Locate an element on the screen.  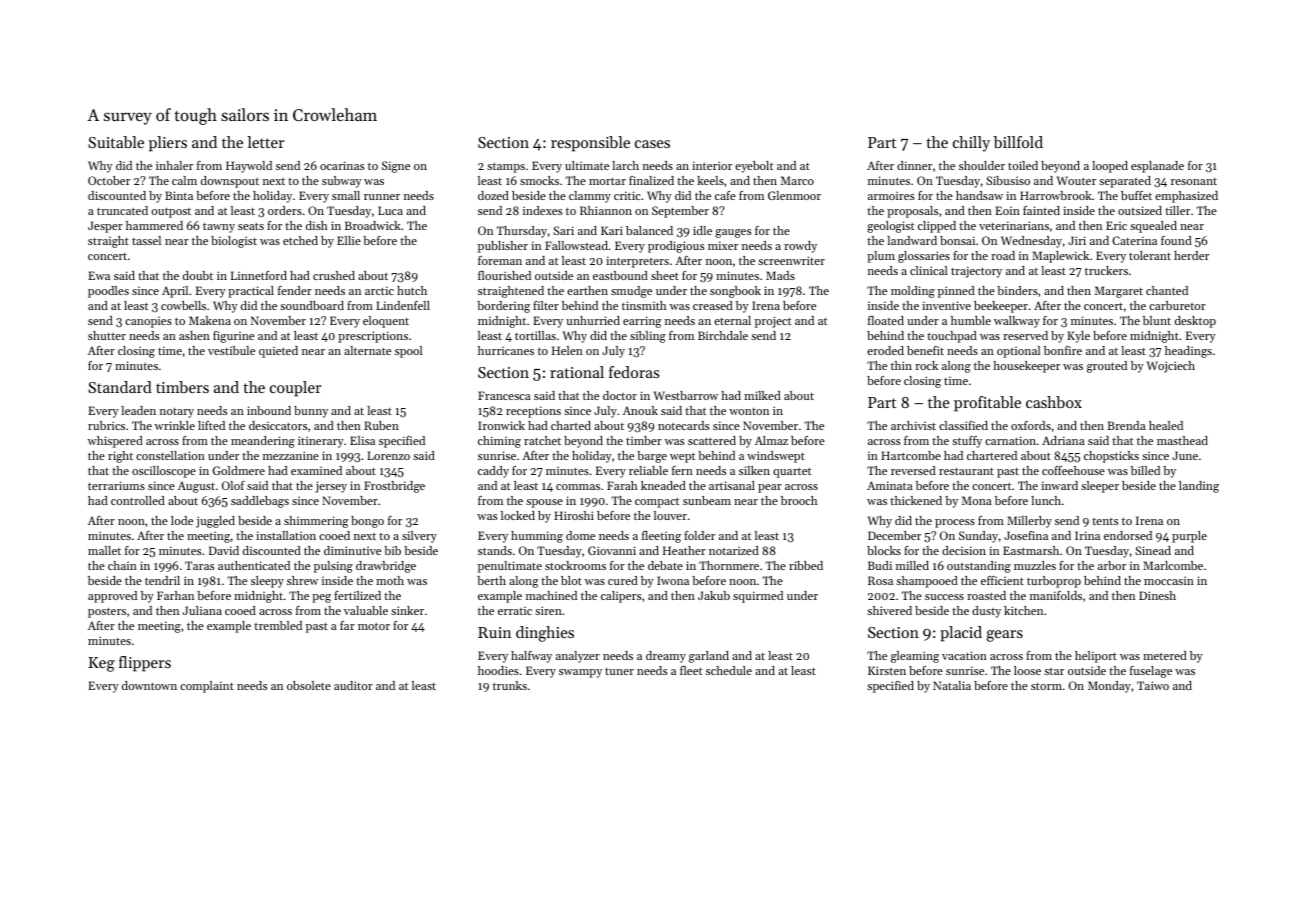
soundboard is located at coordinates (312, 305).
